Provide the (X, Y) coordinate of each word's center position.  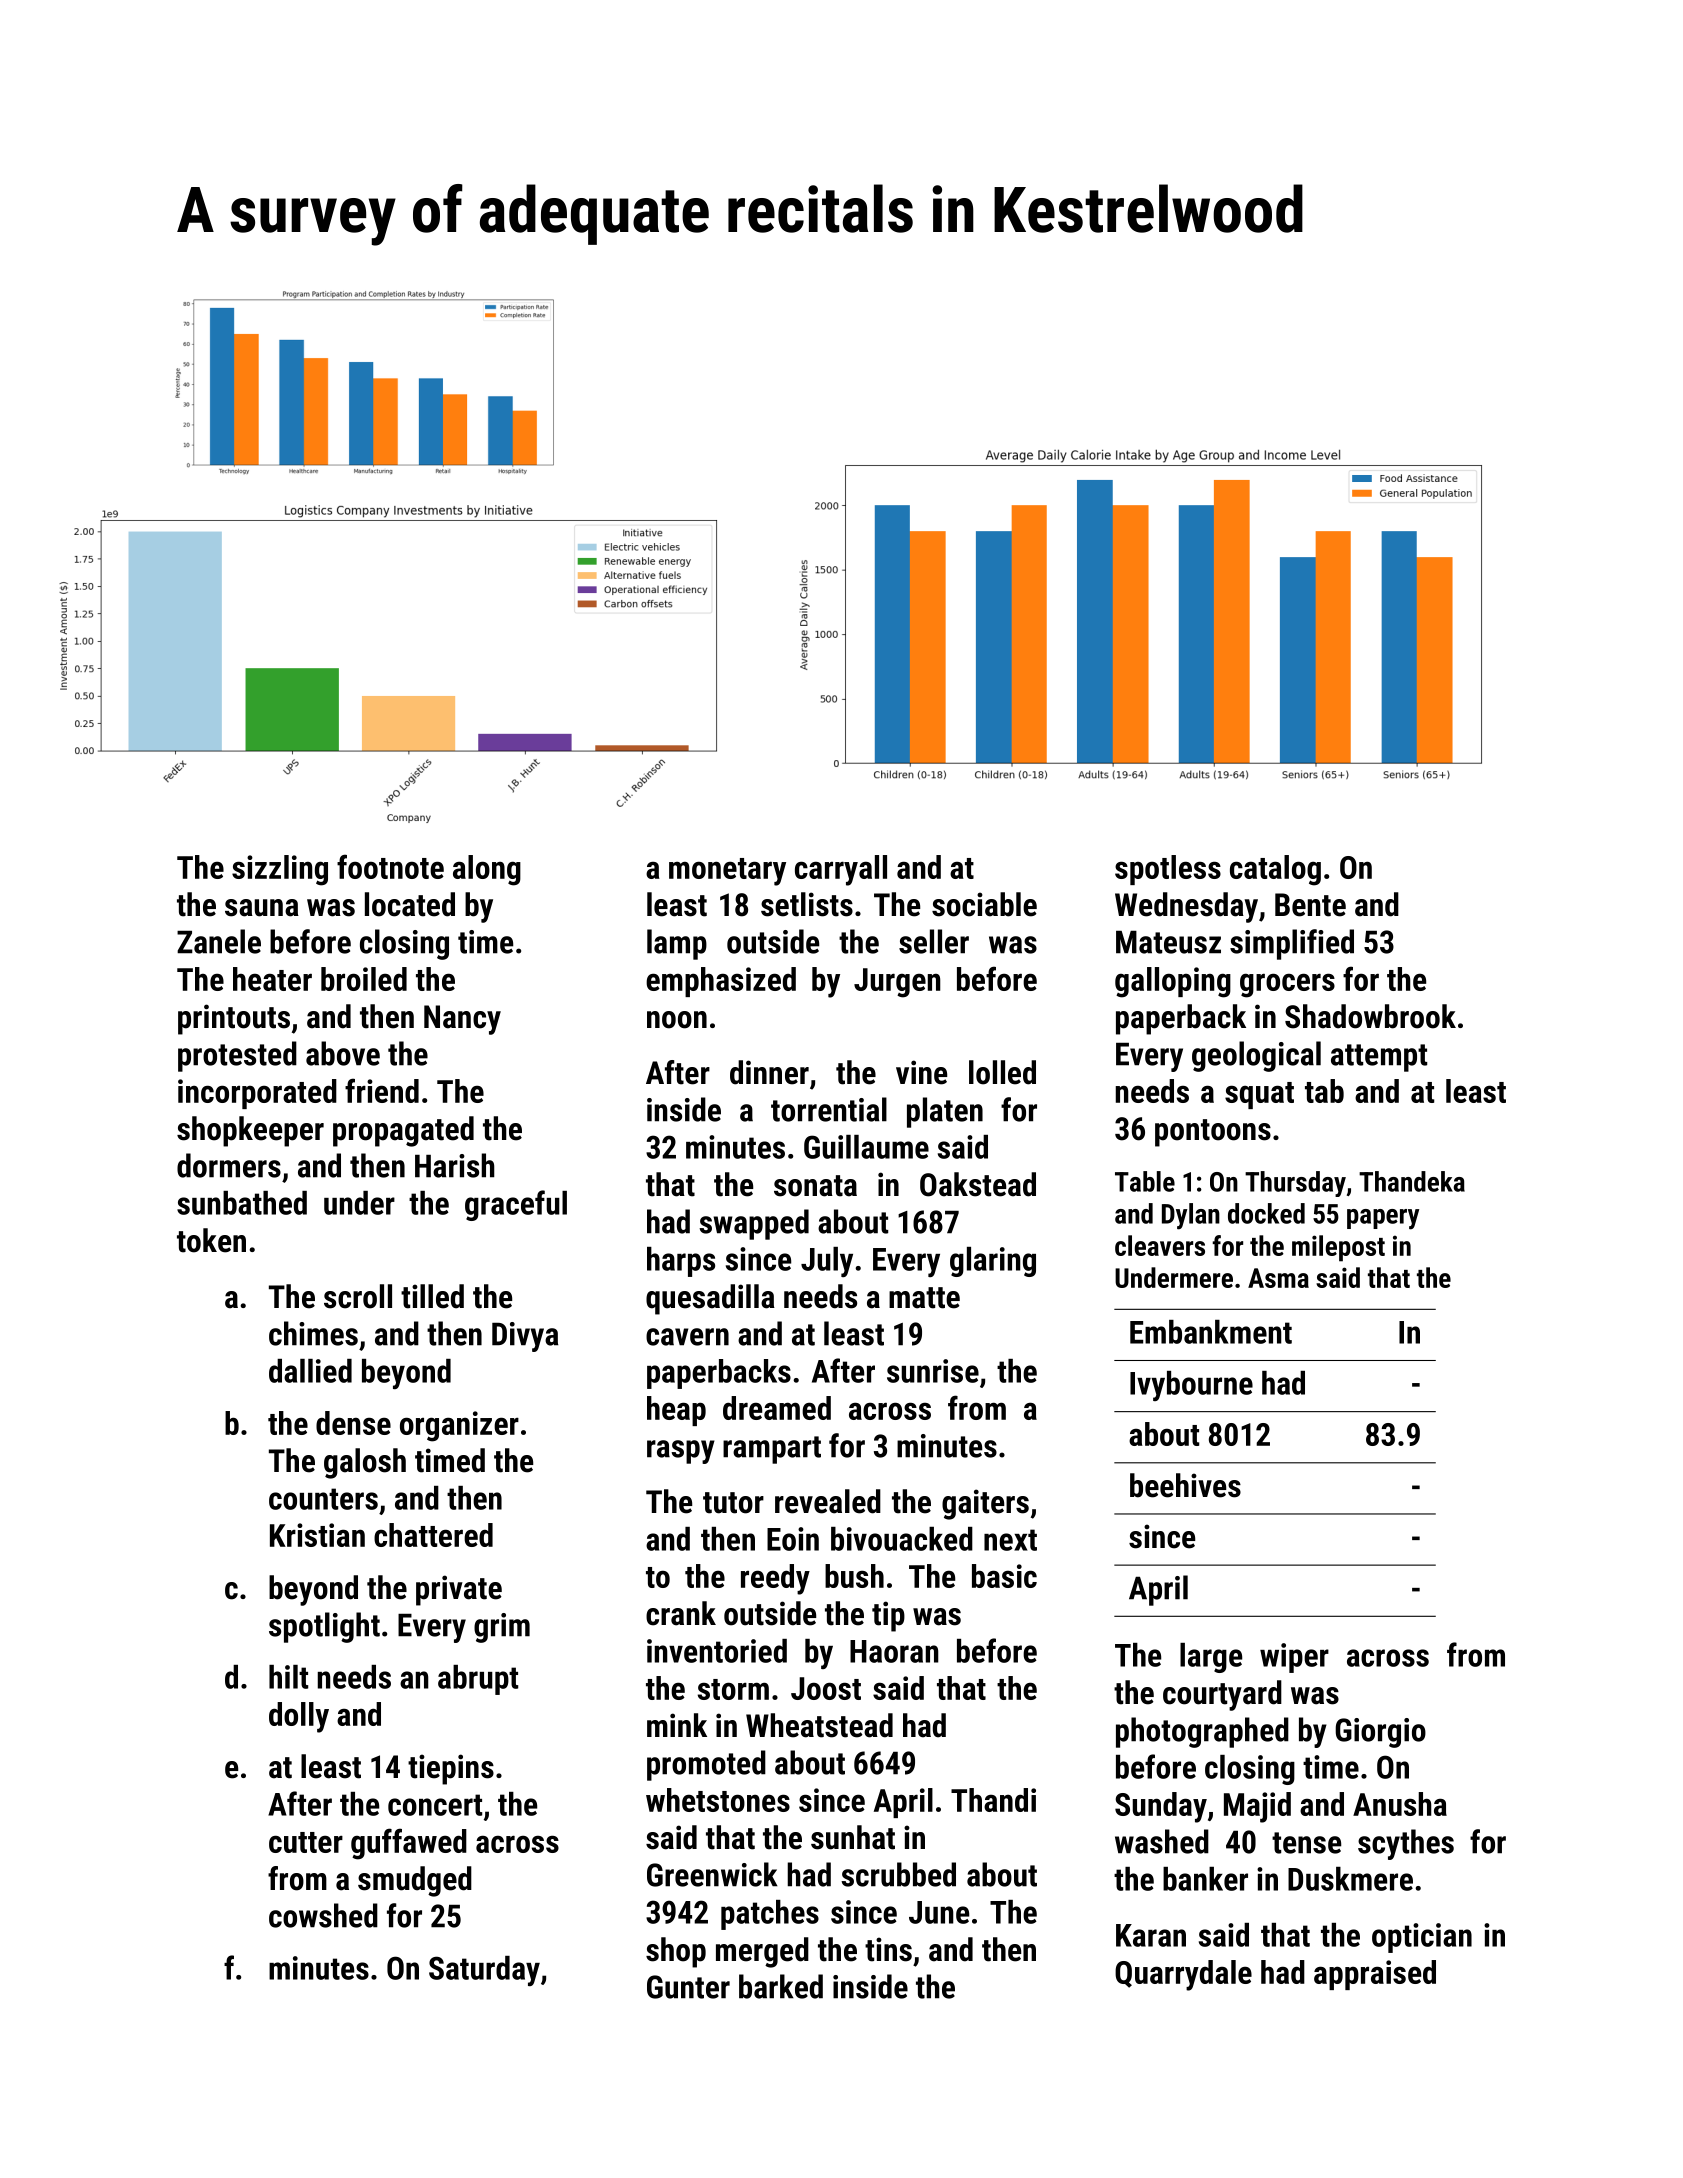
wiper (1294, 1658)
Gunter (688, 1987)
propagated (403, 1131)
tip (888, 1616)
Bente (1310, 905)
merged (762, 1952)
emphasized (721, 982)
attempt (1379, 1058)
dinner (769, 1072)
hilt (288, 1677)
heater (272, 979)
